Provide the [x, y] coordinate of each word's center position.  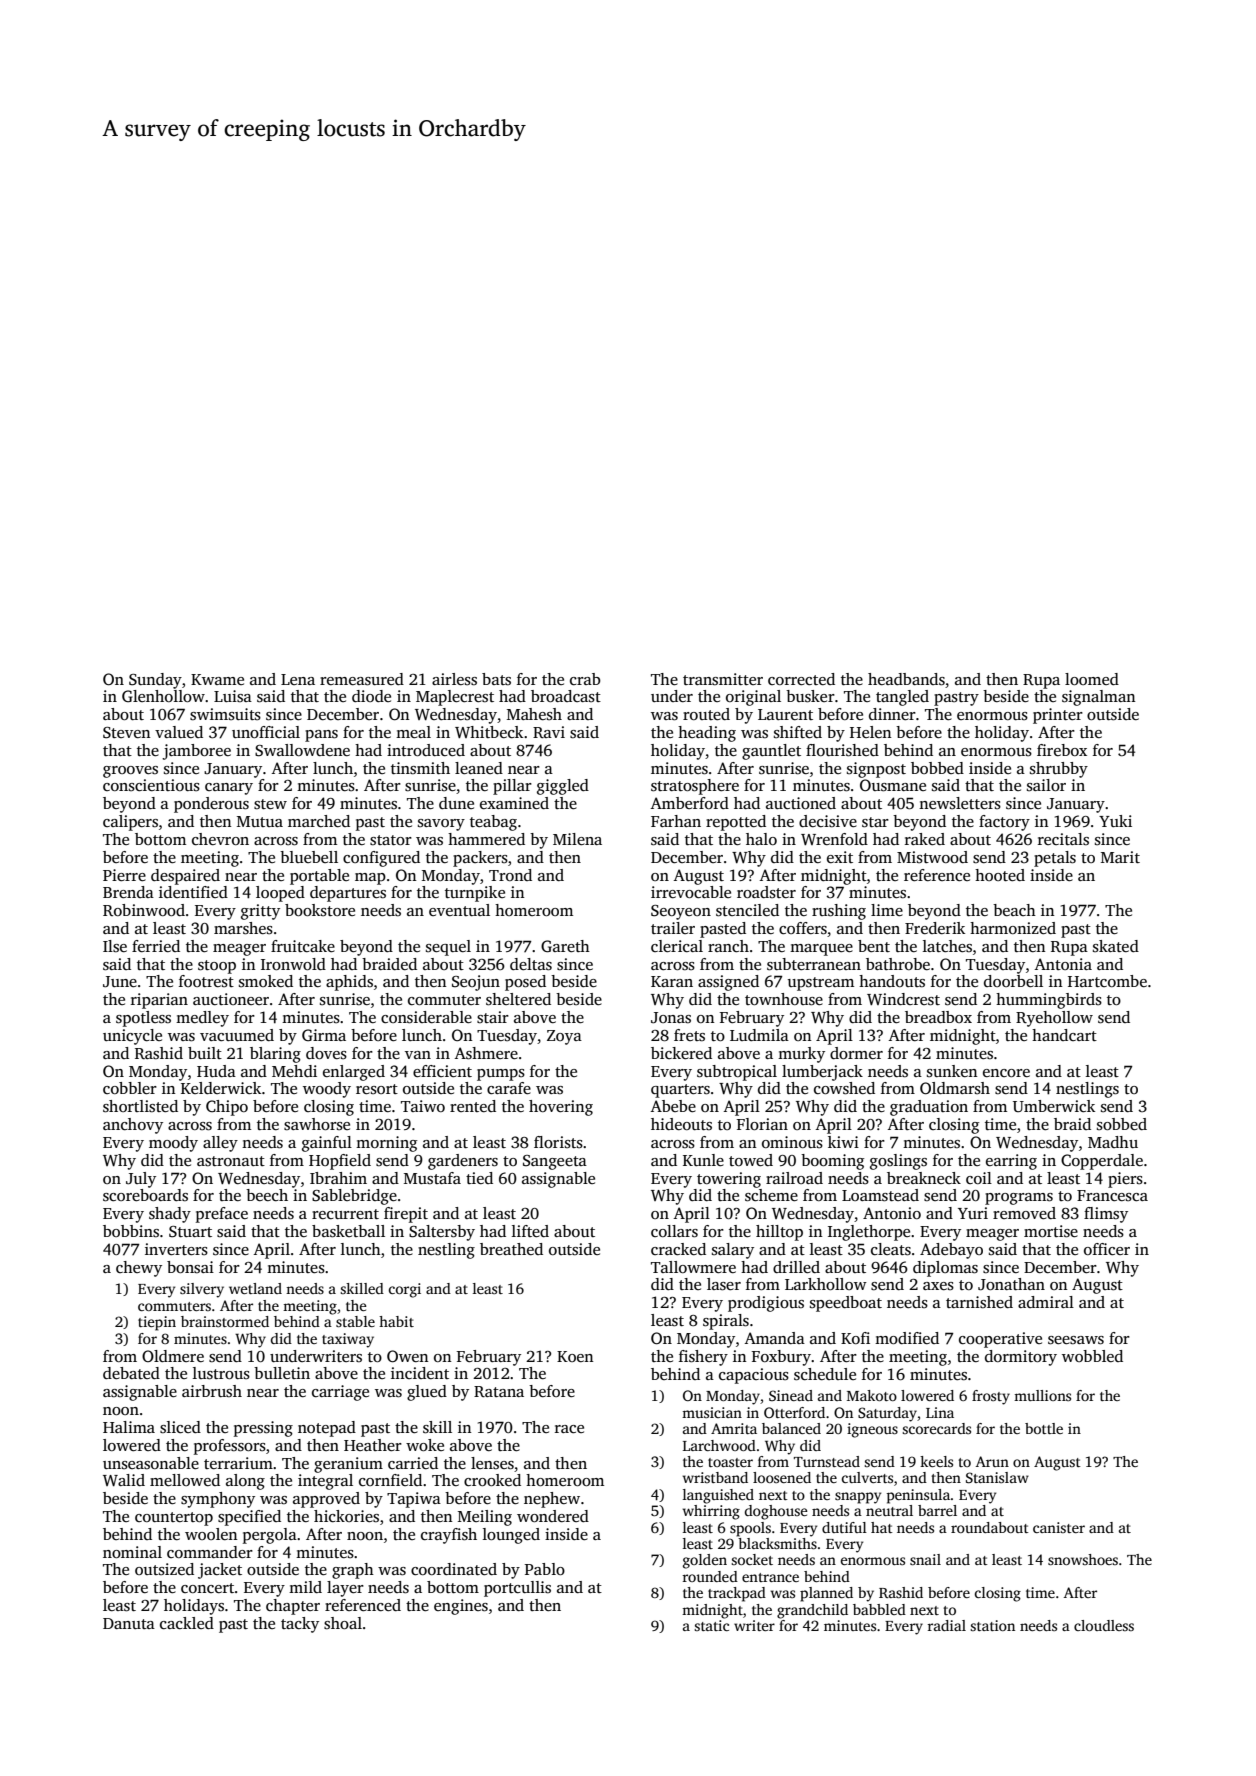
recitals [1063, 839]
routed [706, 714]
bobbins [131, 1231]
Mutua [260, 821]
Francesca [1112, 1195]
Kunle [703, 1160]
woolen [211, 1534]
